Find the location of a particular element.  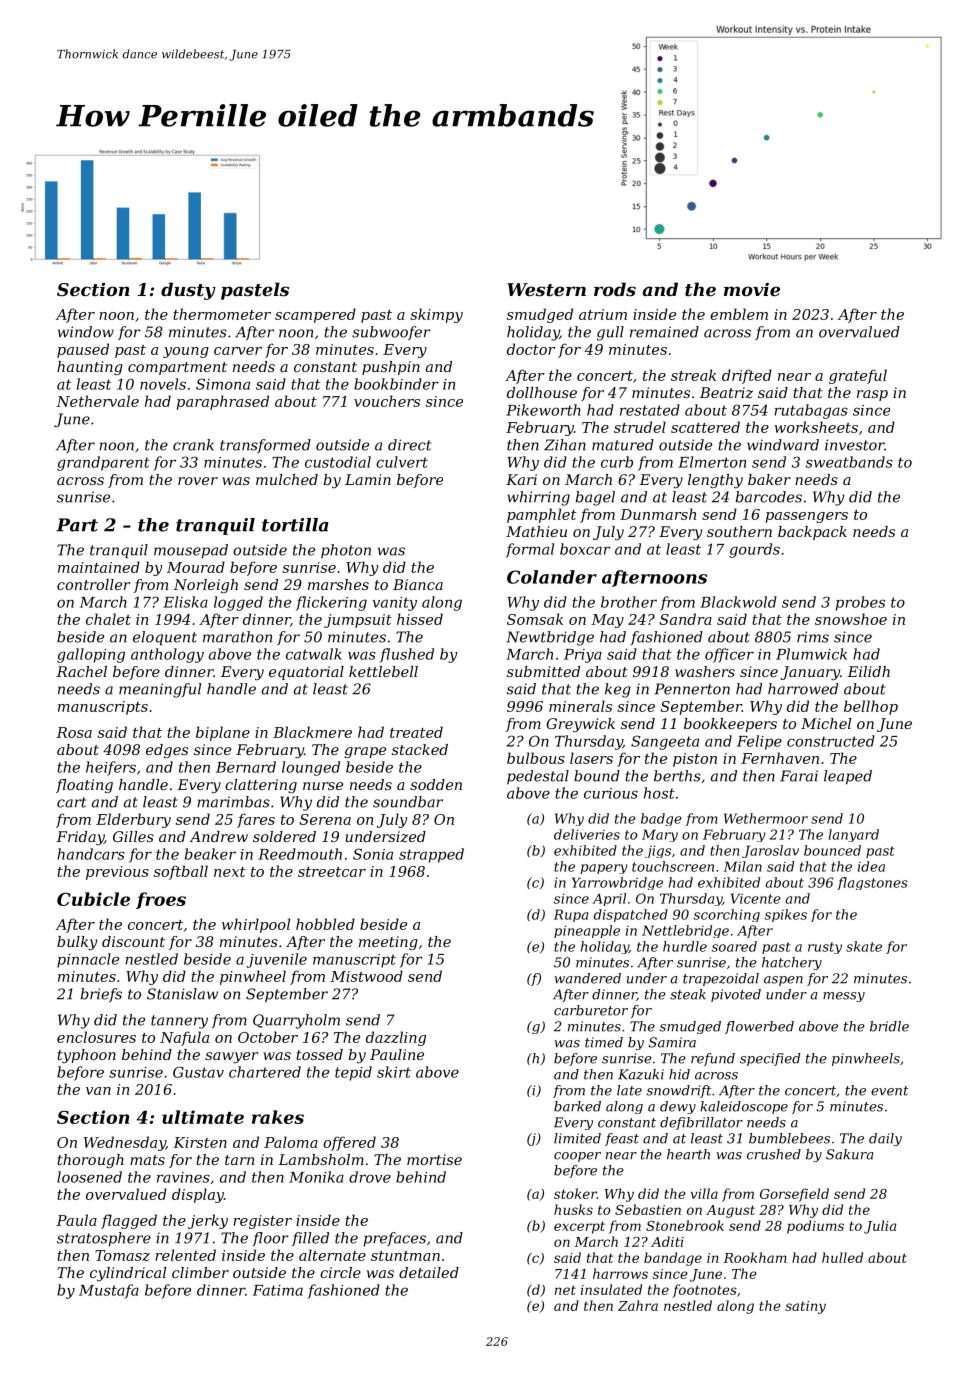

fares is located at coordinates (256, 820).
